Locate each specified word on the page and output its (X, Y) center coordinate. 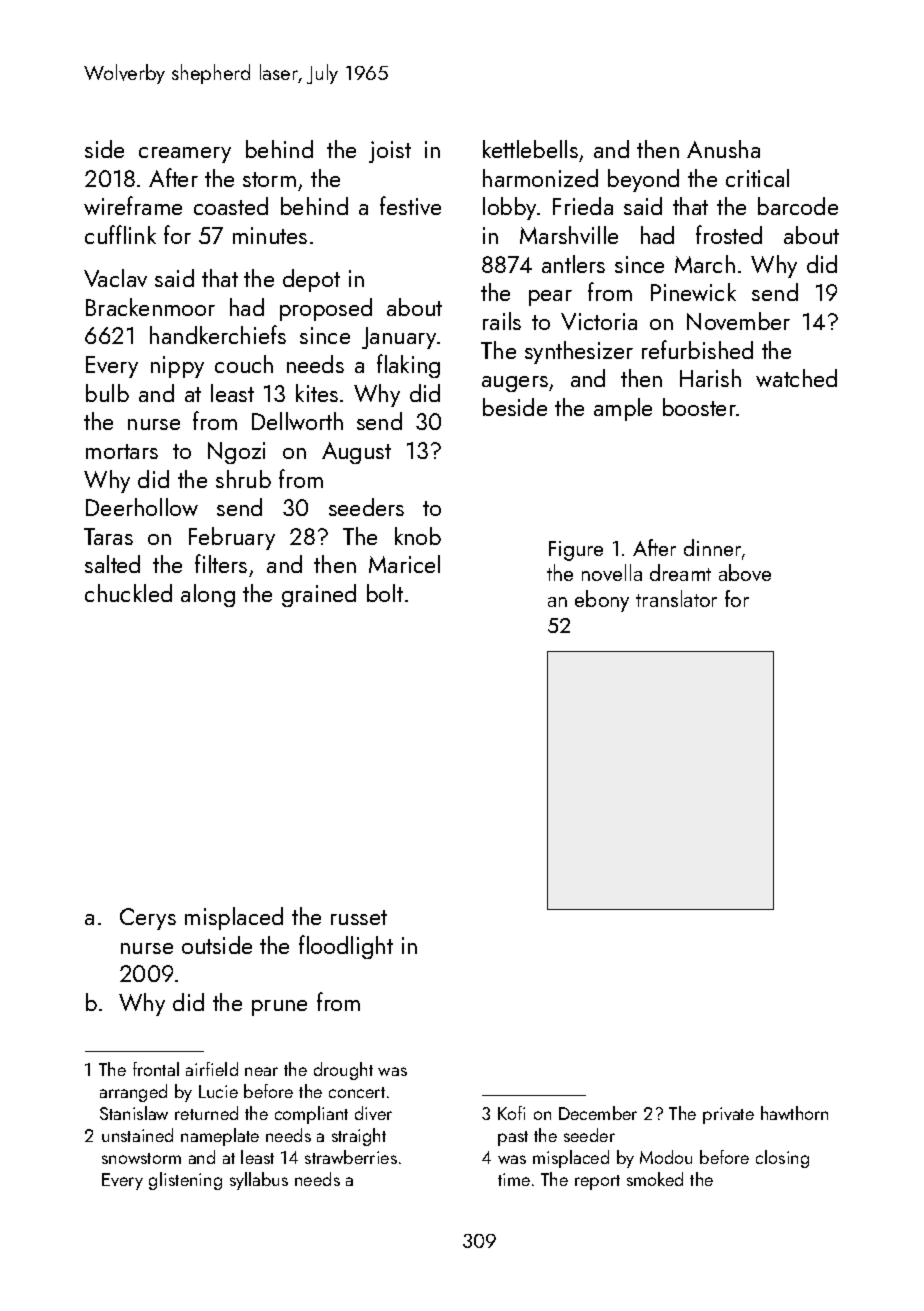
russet (359, 917)
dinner (712, 547)
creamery (185, 155)
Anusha (723, 149)
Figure (576, 551)
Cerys (148, 919)
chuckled (128, 593)
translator (676, 598)
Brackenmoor (150, 307)
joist (390, 152)
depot (311, 280)
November (738, 321)
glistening (185, 1181)
